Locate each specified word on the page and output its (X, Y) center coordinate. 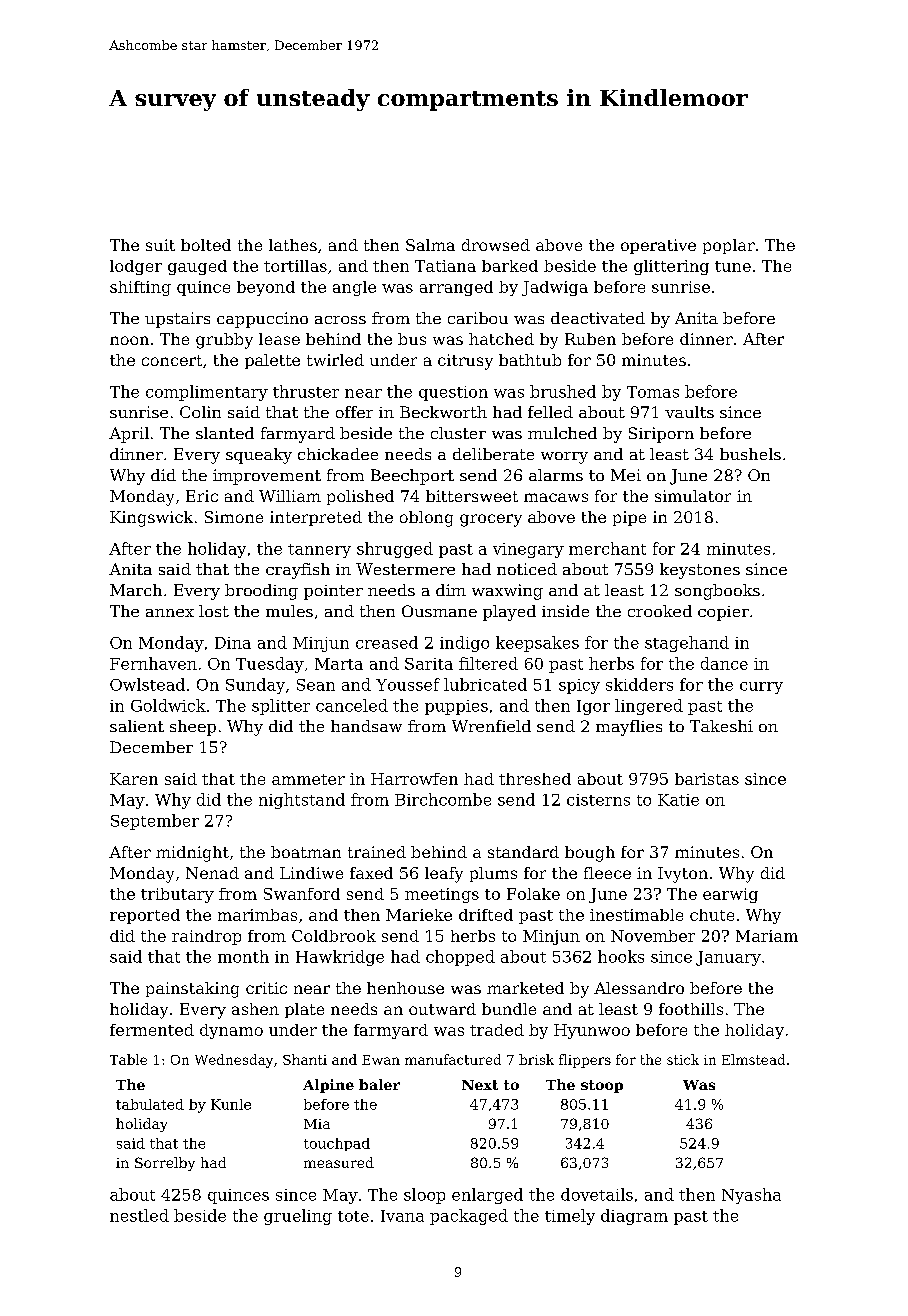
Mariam (767, 936)
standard (523, 852)
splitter (281, 707)
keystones (700, 571)
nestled (139, 1215)
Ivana (402, 1216)
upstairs (177, 320)
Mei (626, 475)
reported (145, 916)
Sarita (429, 664)
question (453, 393)
